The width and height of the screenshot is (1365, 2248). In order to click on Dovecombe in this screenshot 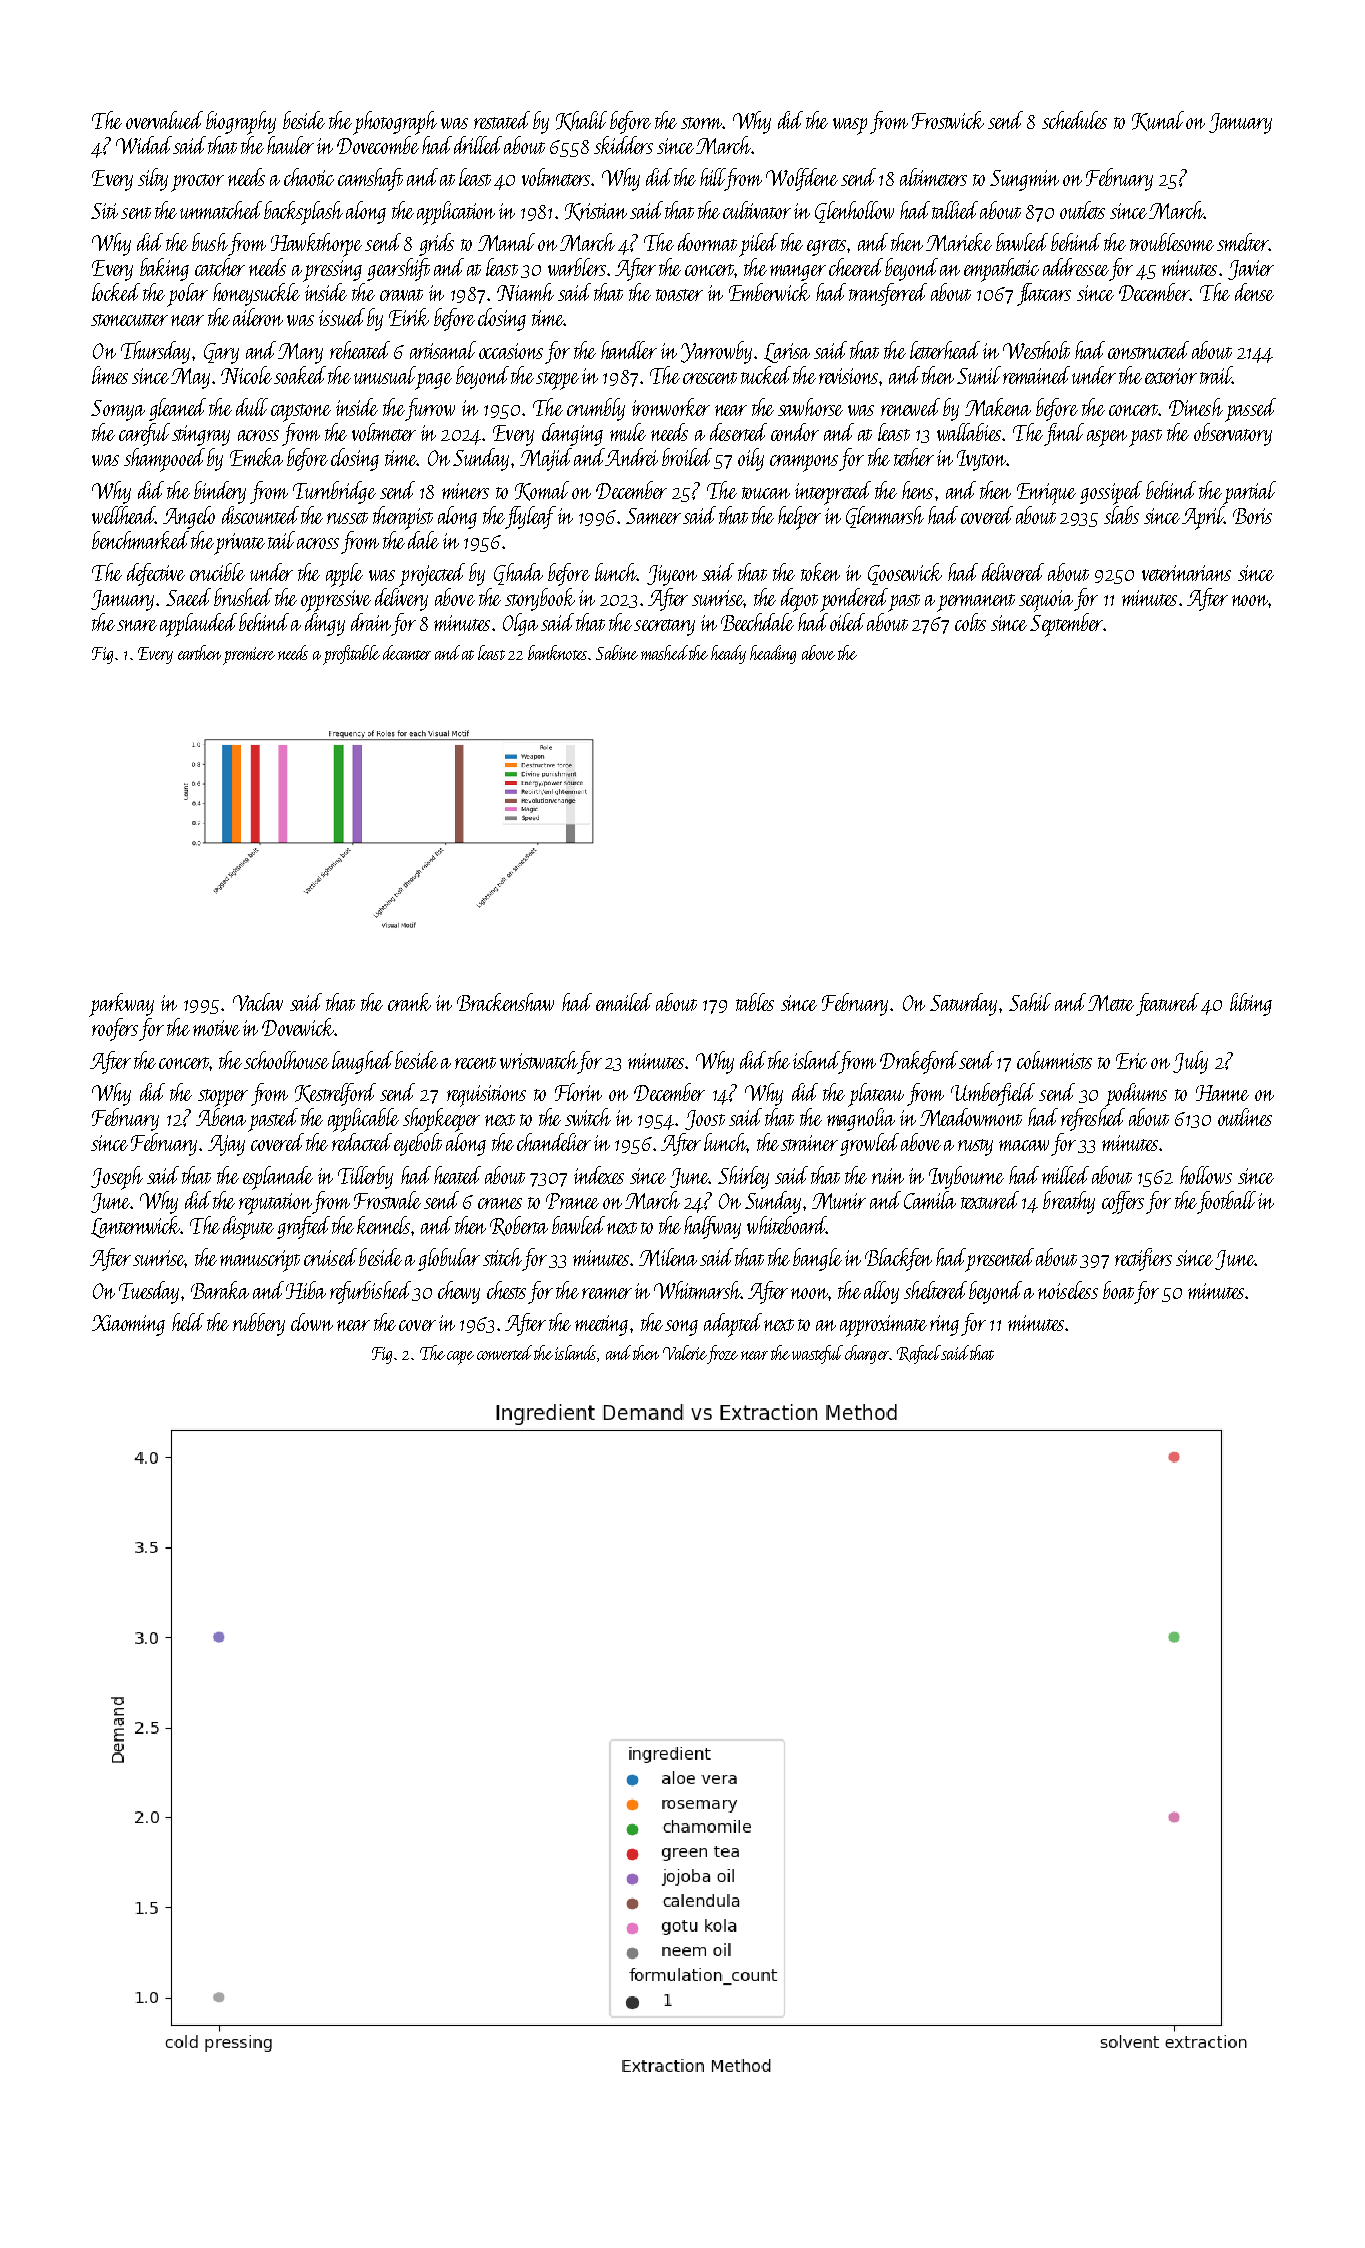, I will do `click(378, 145)`.
